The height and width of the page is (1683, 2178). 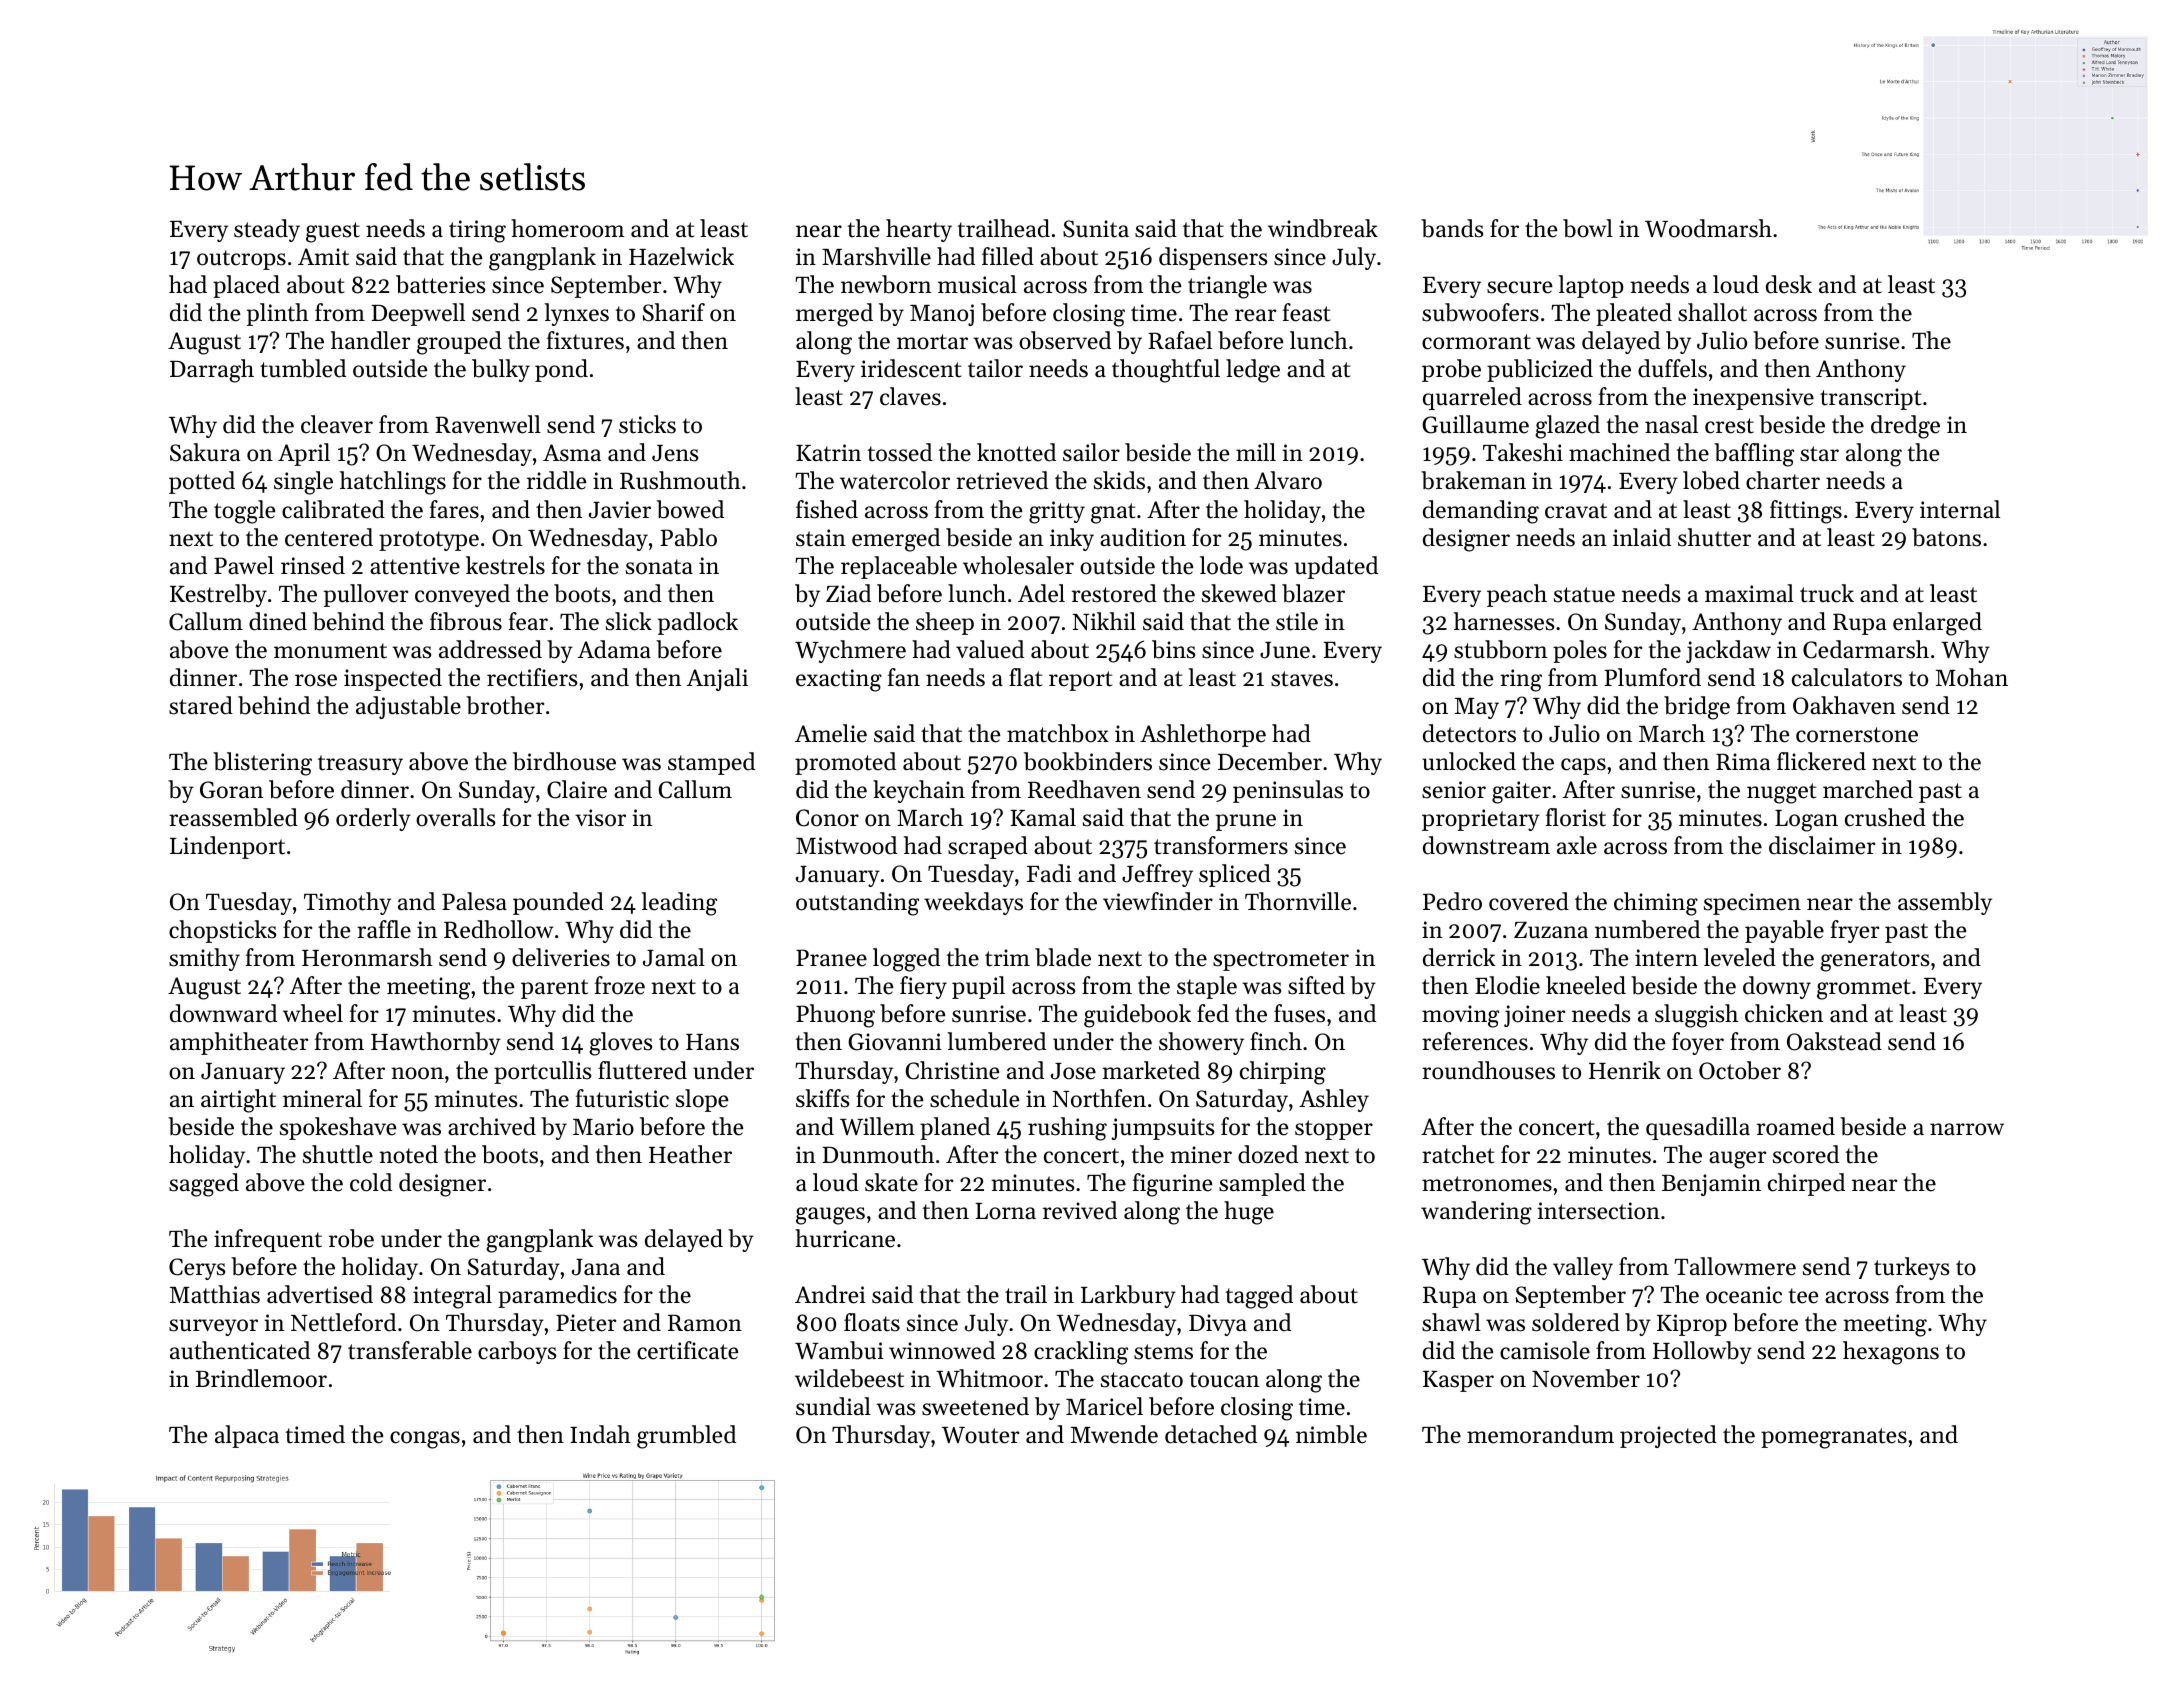 What do you see at coordinates (517, 1352) in the page?
I see `carboys` at bounding box center [517, 1352].
